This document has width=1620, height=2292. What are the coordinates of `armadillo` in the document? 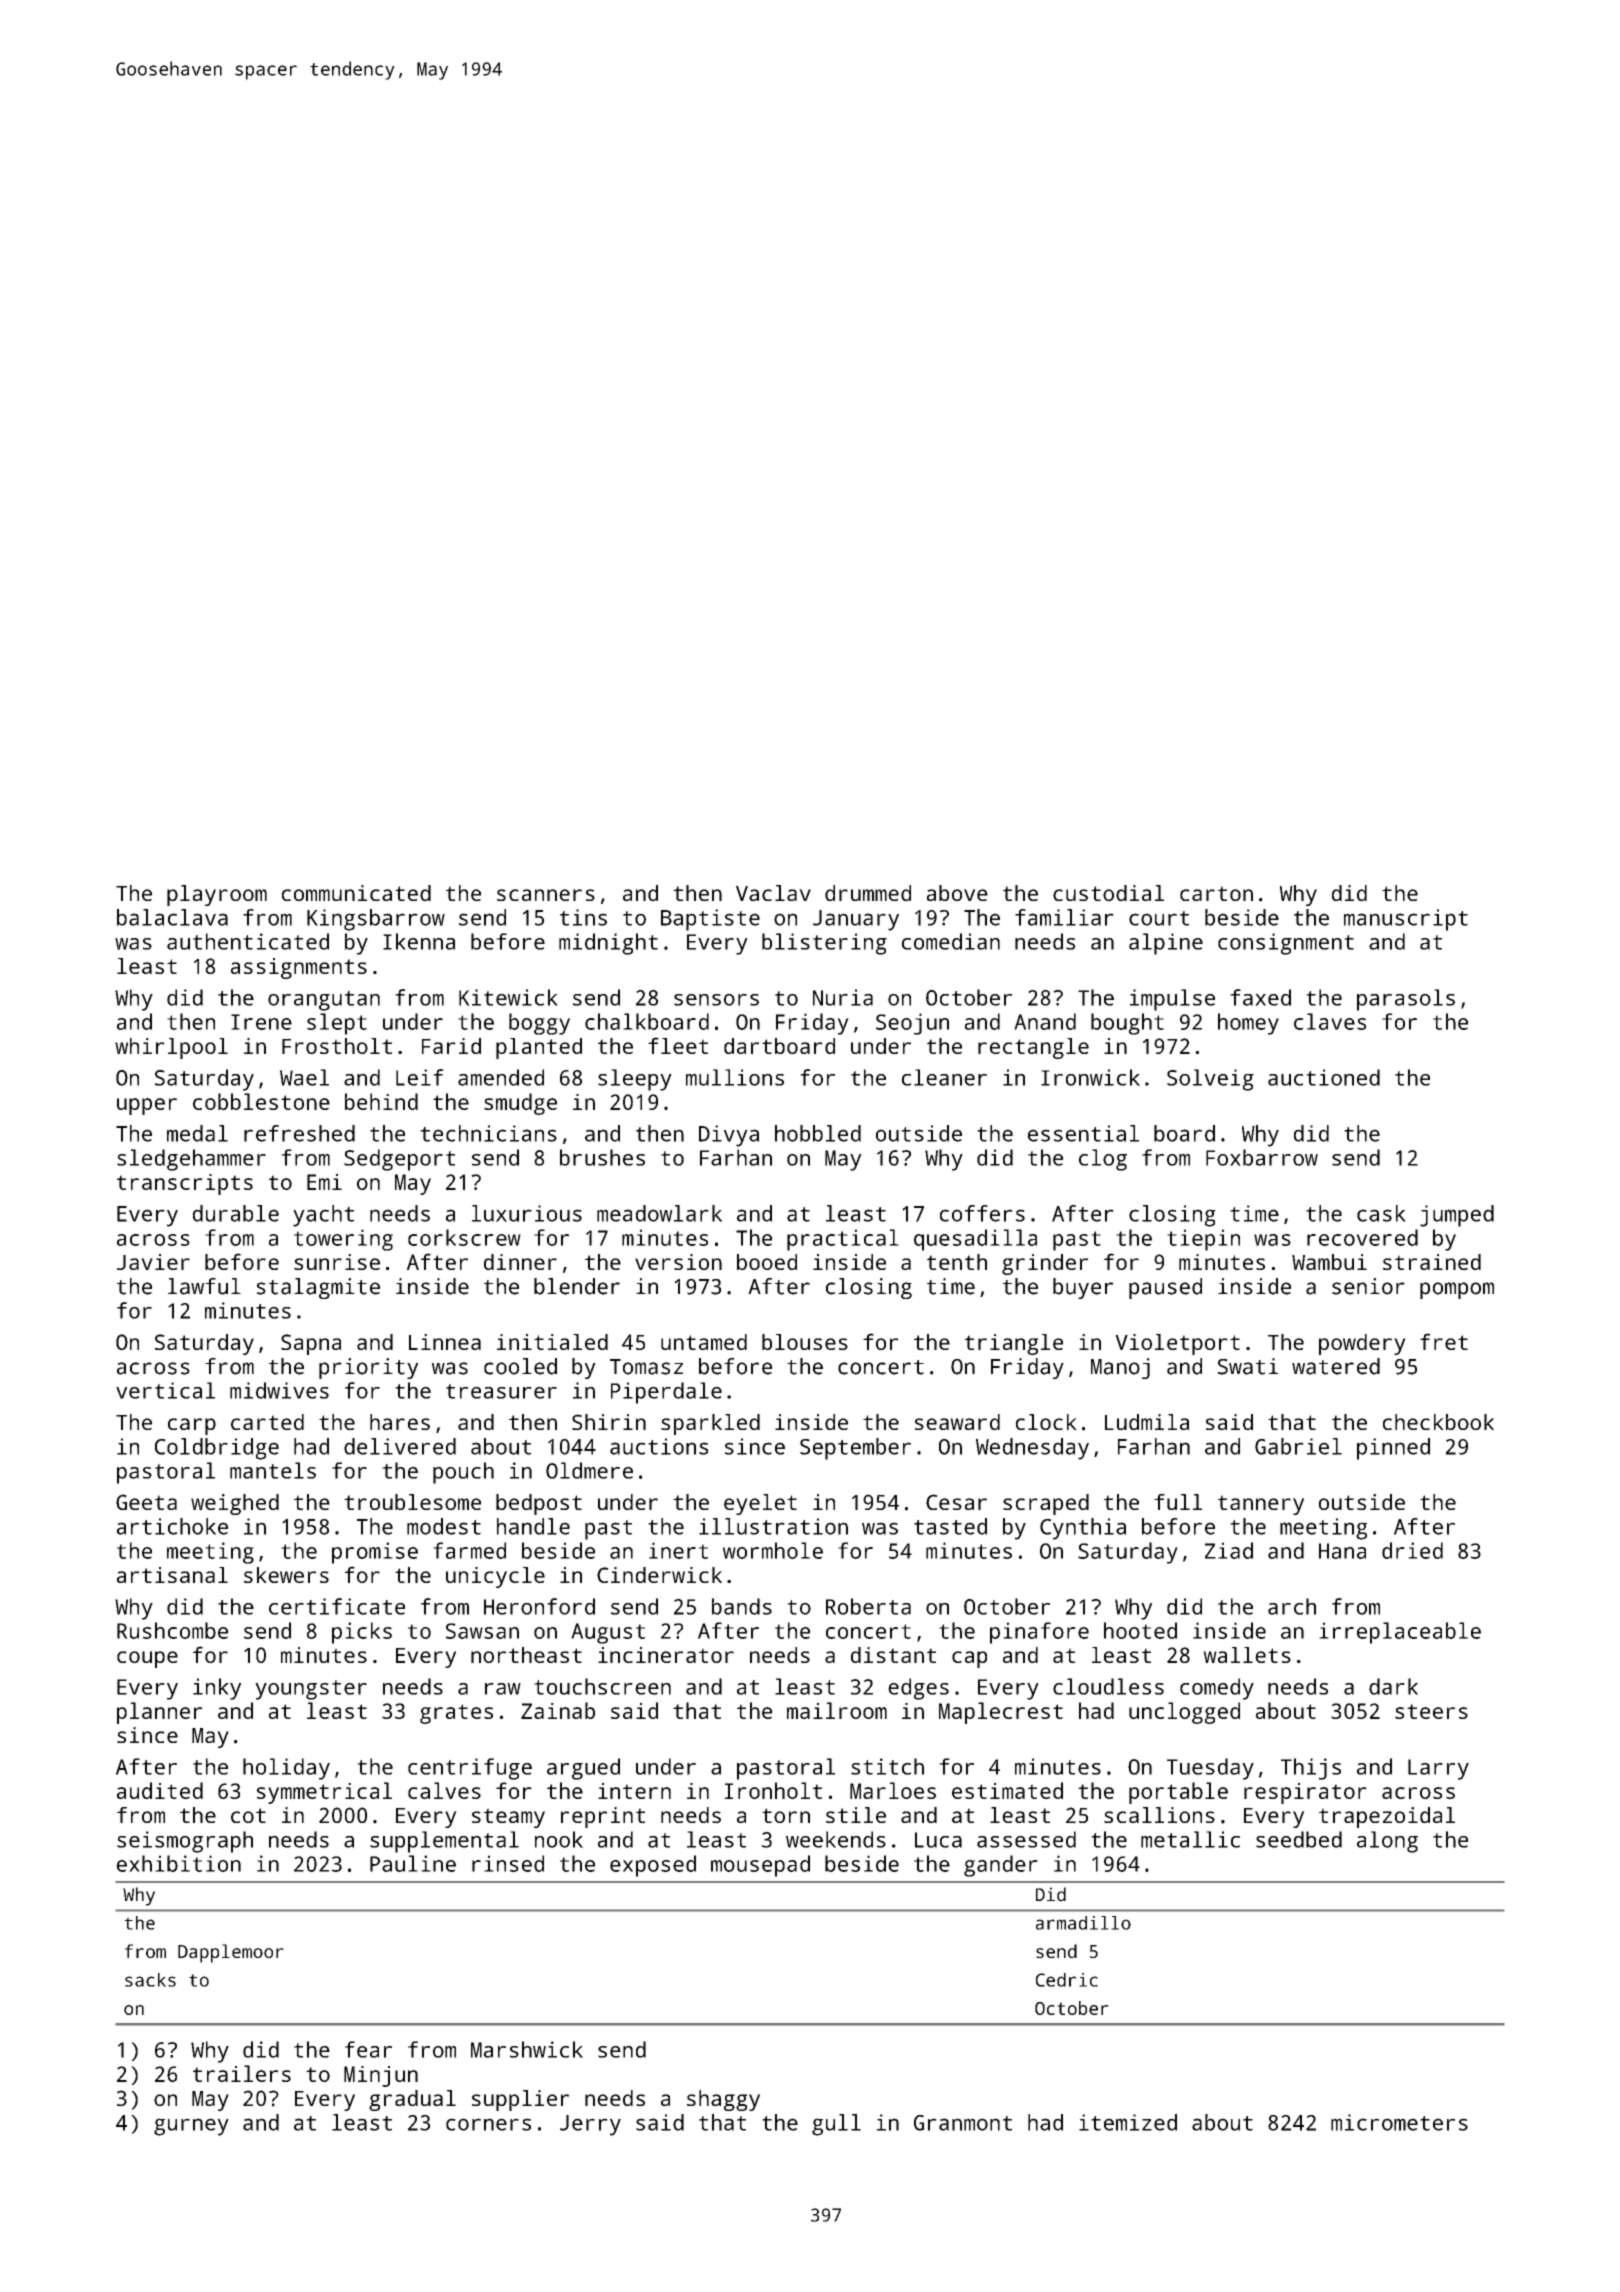 It's located at (1083, 1923).
